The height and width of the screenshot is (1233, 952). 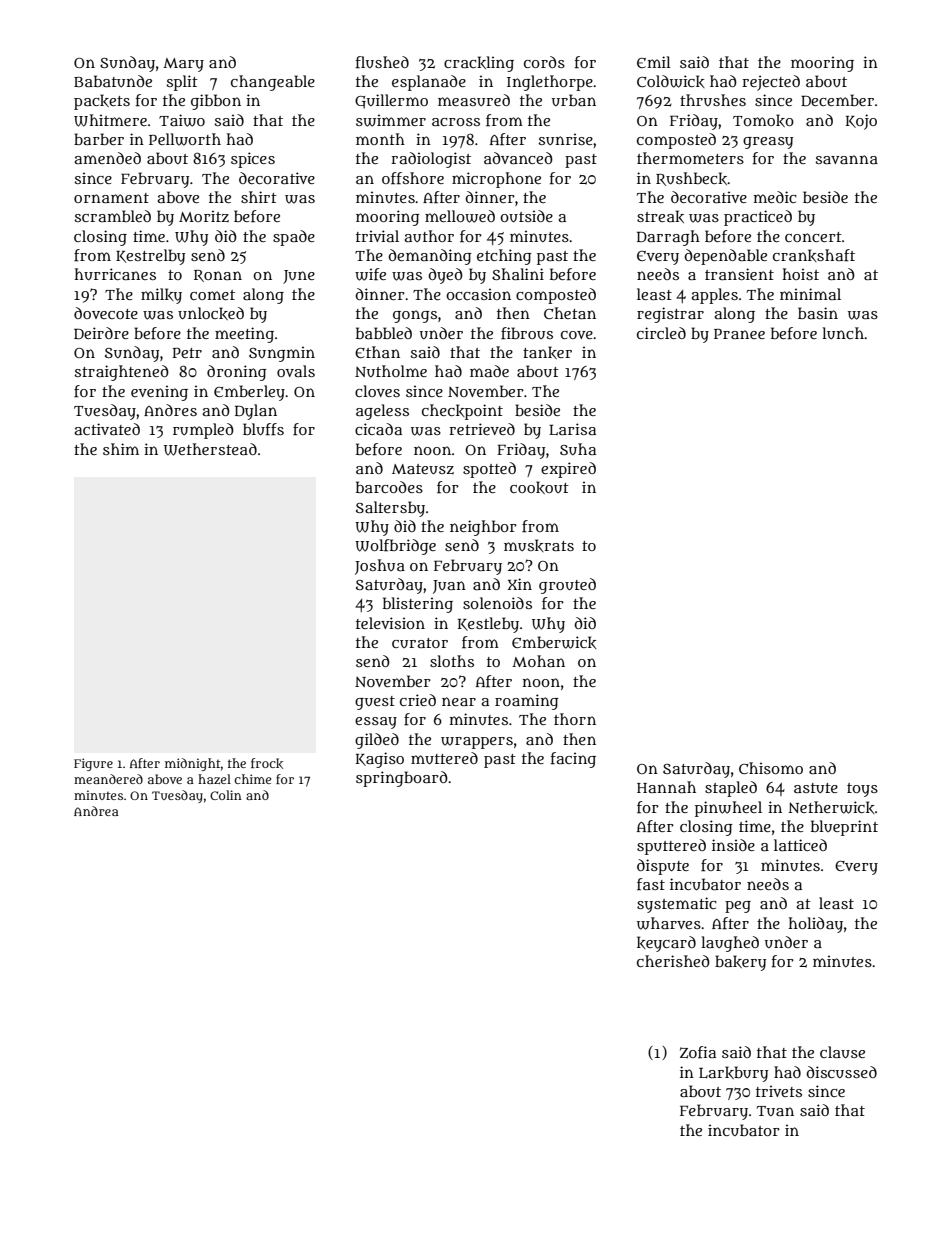 What do you see at coordinates (96, 811) in the screenshot?
I see `Andrea` at bounding box center [96, 811].
